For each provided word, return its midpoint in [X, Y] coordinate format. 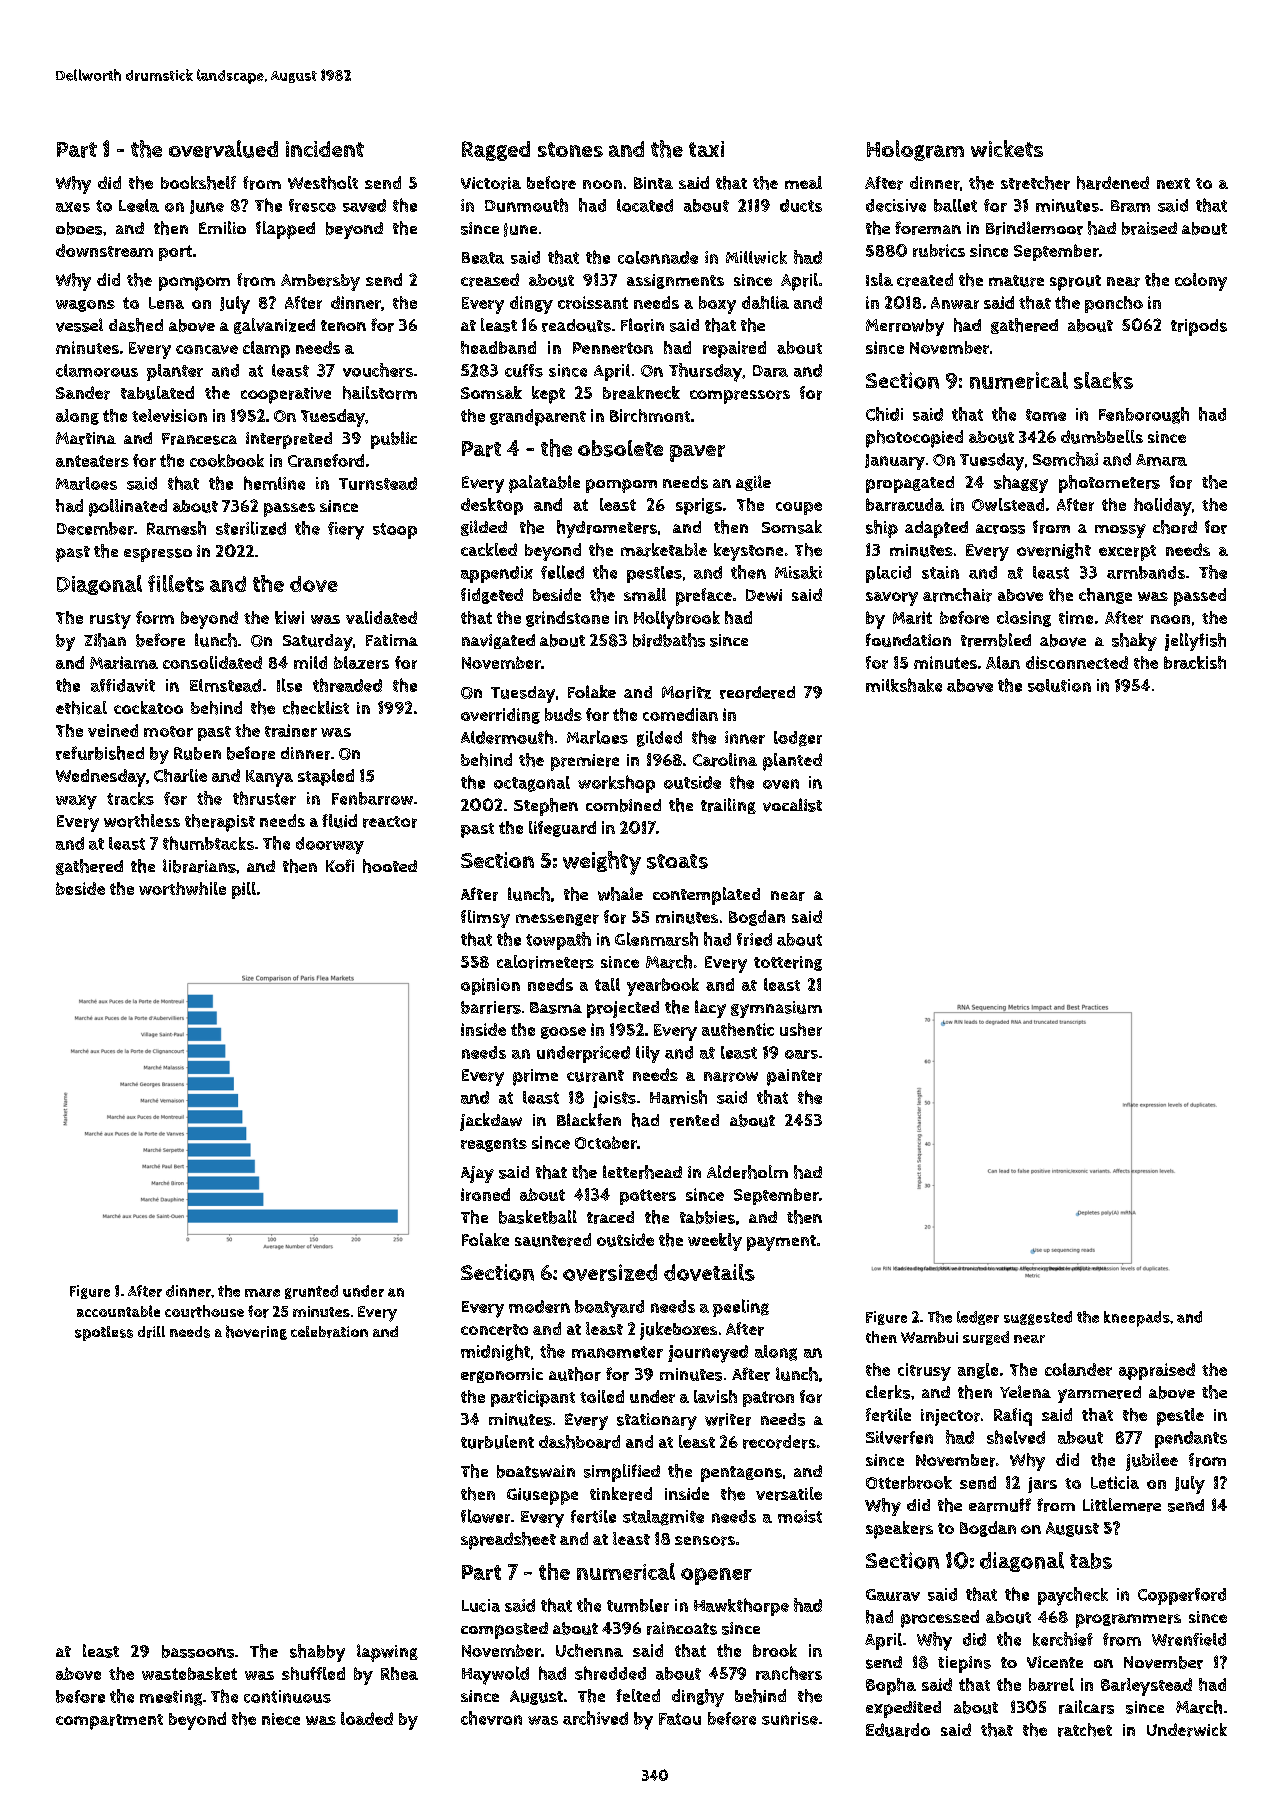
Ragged [496, 151]
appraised [1157, 1371]
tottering [788, 963]
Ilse [289, 685]
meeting [171, 1698]
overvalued [223, 149]
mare [262, 1292]
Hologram [915, 150]
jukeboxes [678, 1331]
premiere [585, 762]
